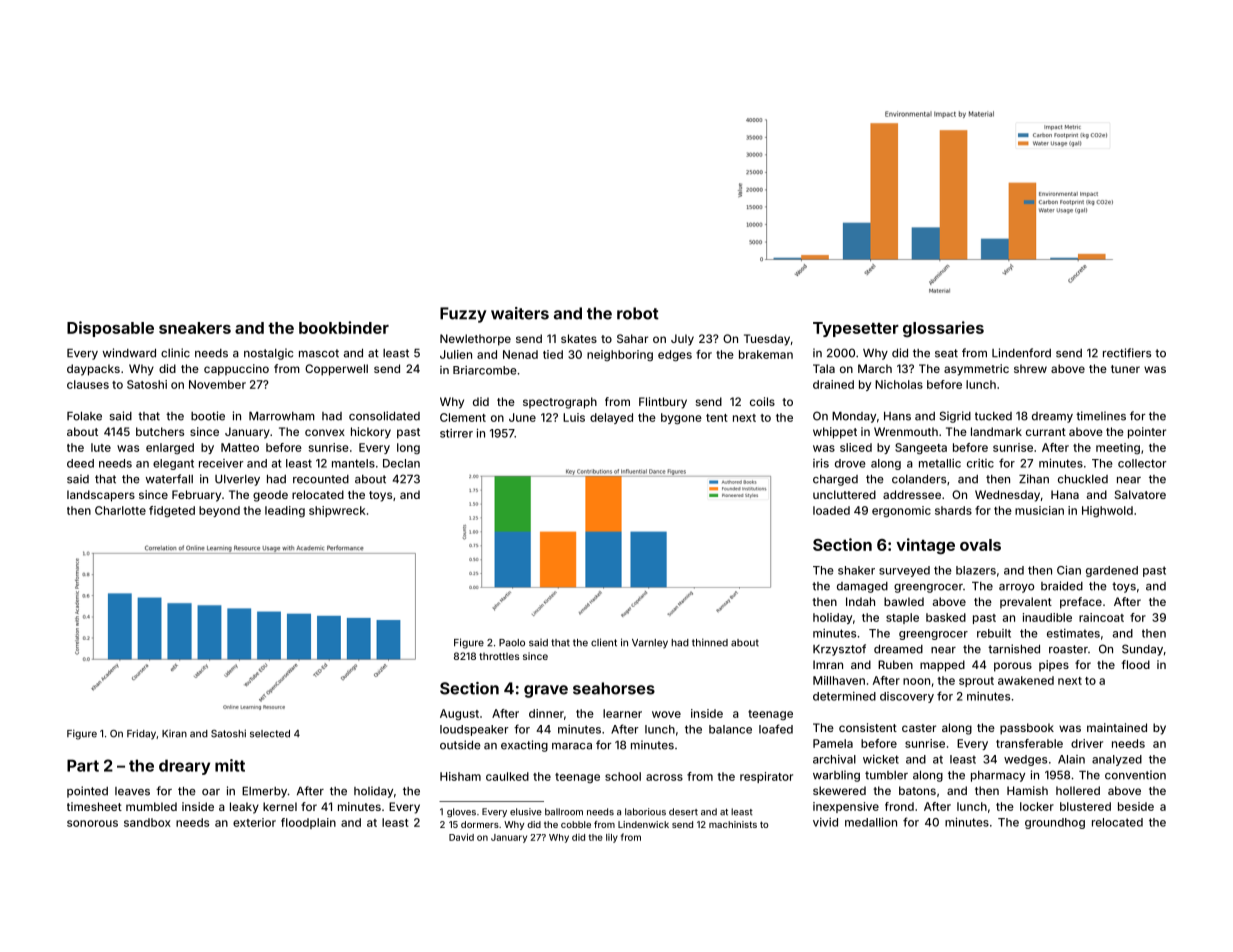 This document has width=1233, height=952. Describe the element at coordinates (1112, 571) in the document. I see `gardened` at that location.
